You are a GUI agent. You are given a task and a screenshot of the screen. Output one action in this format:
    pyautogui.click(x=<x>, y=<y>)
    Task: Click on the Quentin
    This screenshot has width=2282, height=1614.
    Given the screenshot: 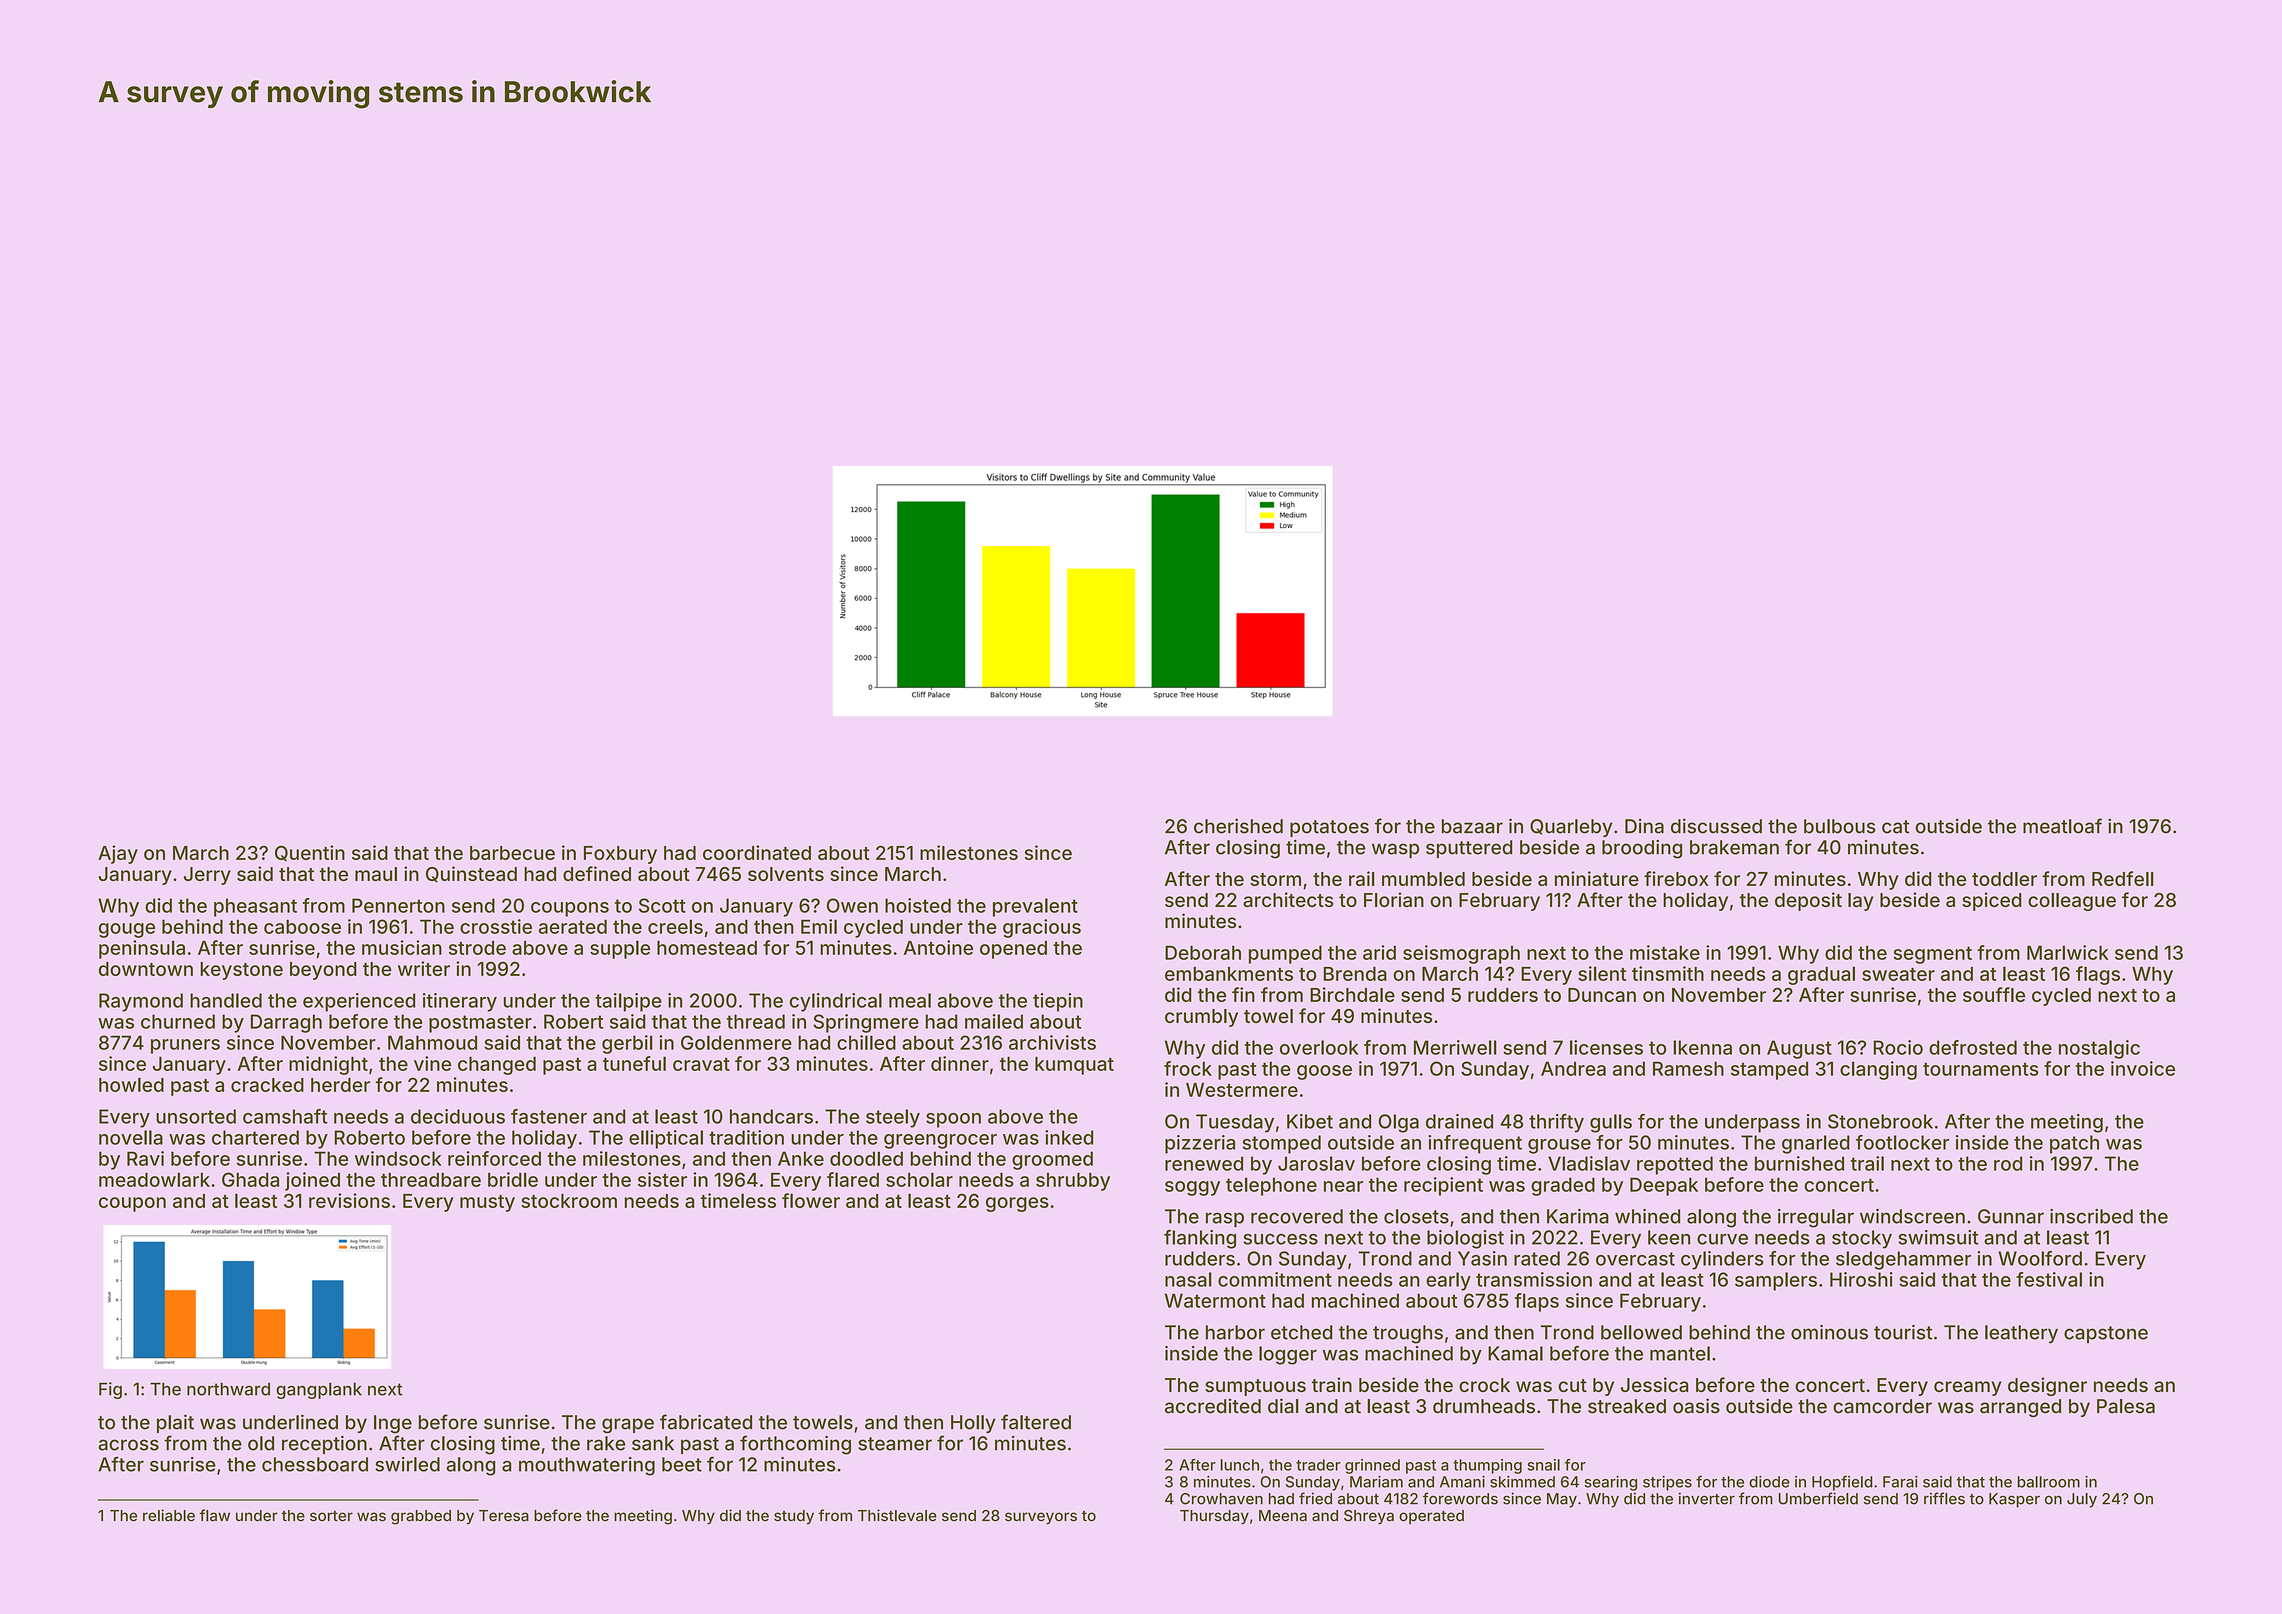 What is the action you would take?
    pyautogui.click(x=310, y=853)
